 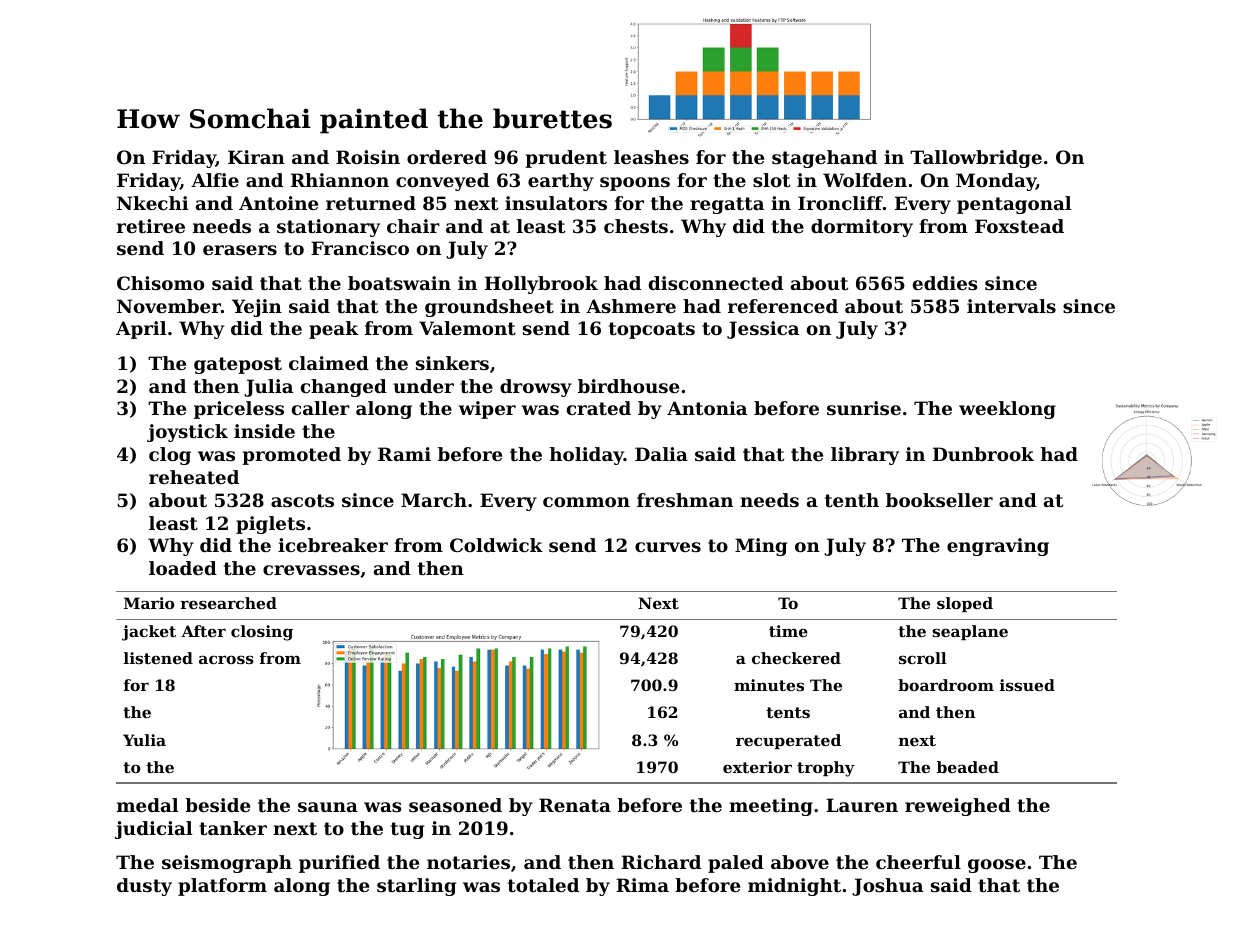 What do you see at coordinates (983, 454) in the page?
I see `Dunbrook` at bounding box center [983, 454].
